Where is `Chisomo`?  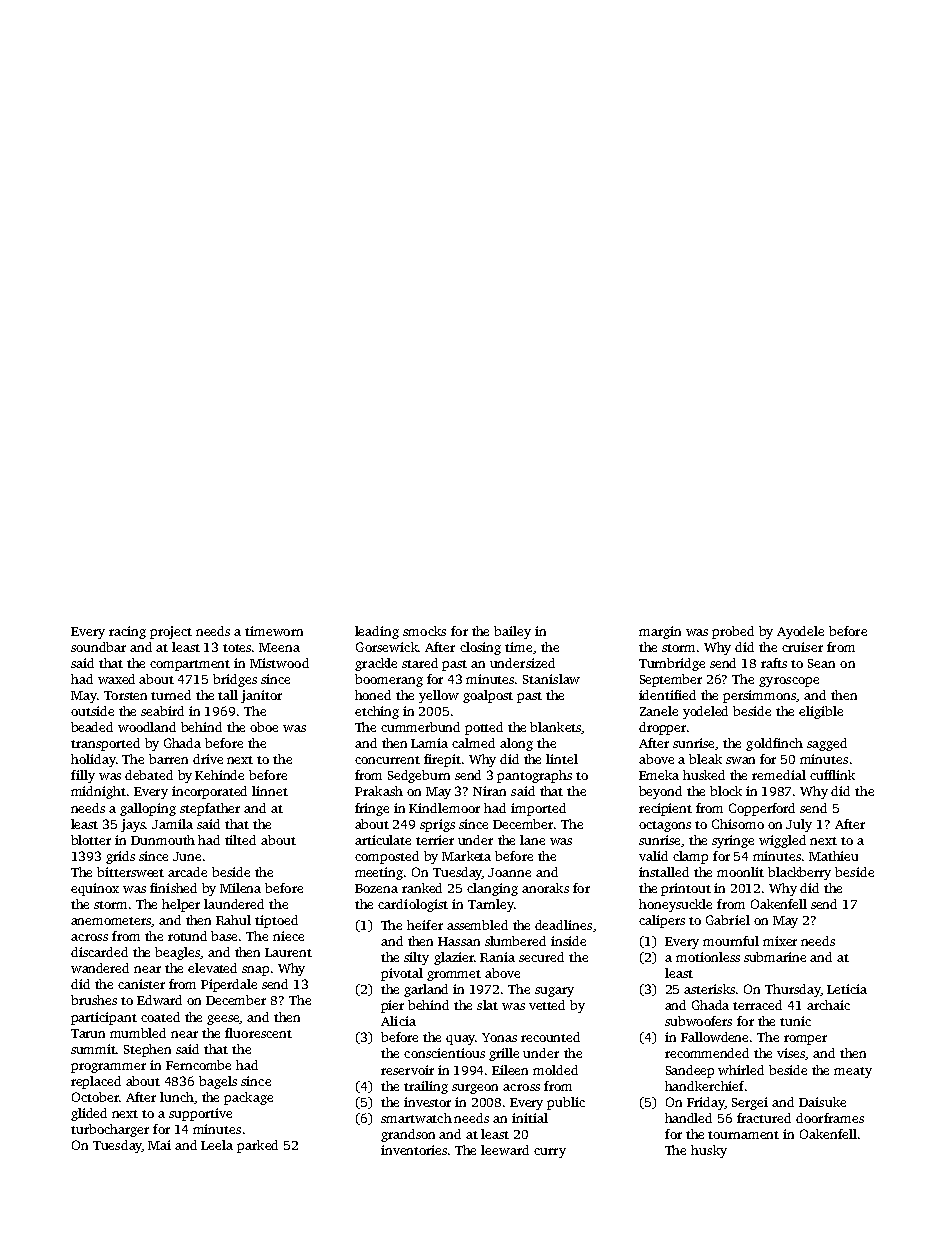
Chisomo is located at coordinates (738, 824).
